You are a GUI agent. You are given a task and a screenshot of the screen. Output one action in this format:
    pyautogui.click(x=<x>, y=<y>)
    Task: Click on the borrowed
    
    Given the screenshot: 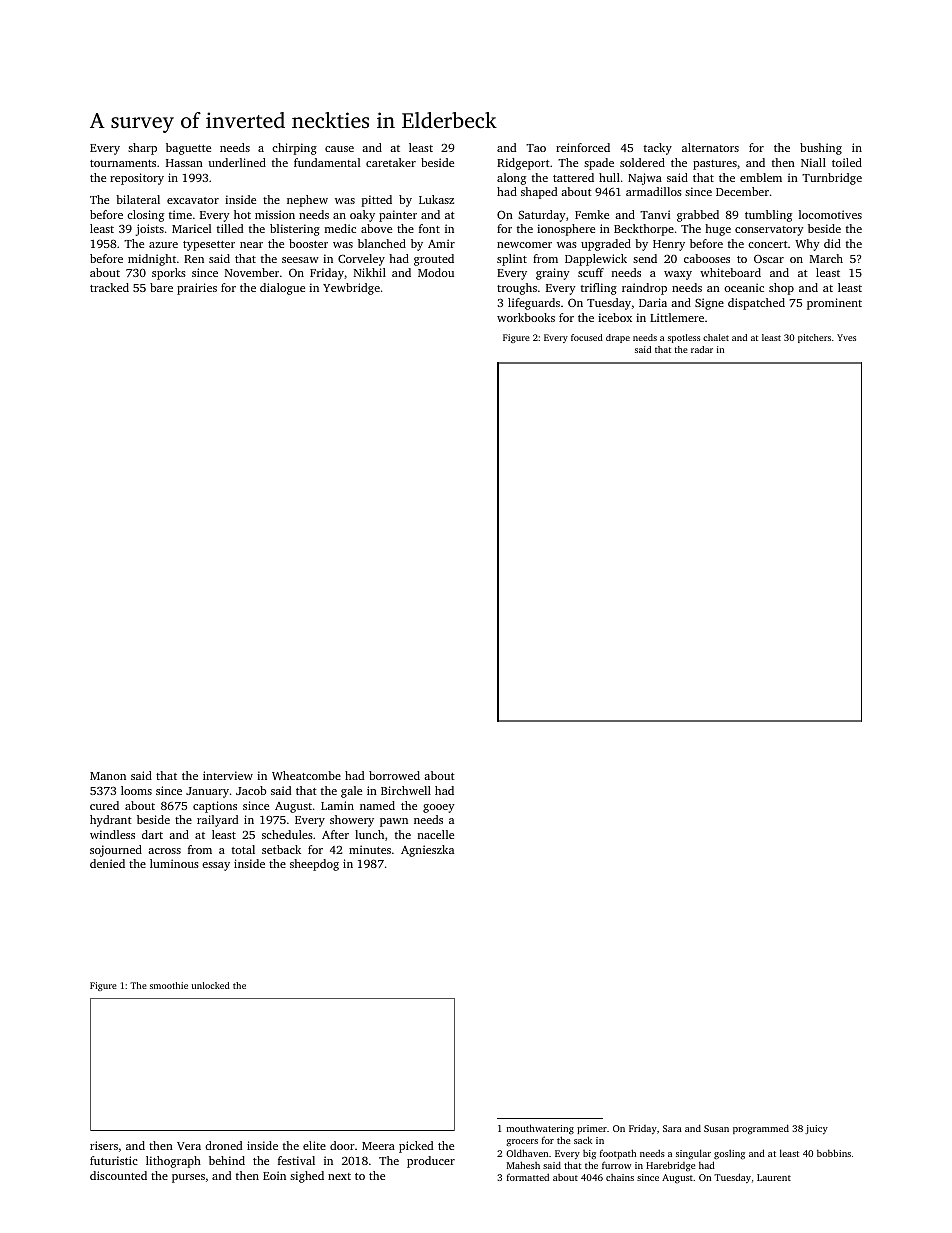 What is the action you would take?
    pyautogui.click(x=394, y=775)
